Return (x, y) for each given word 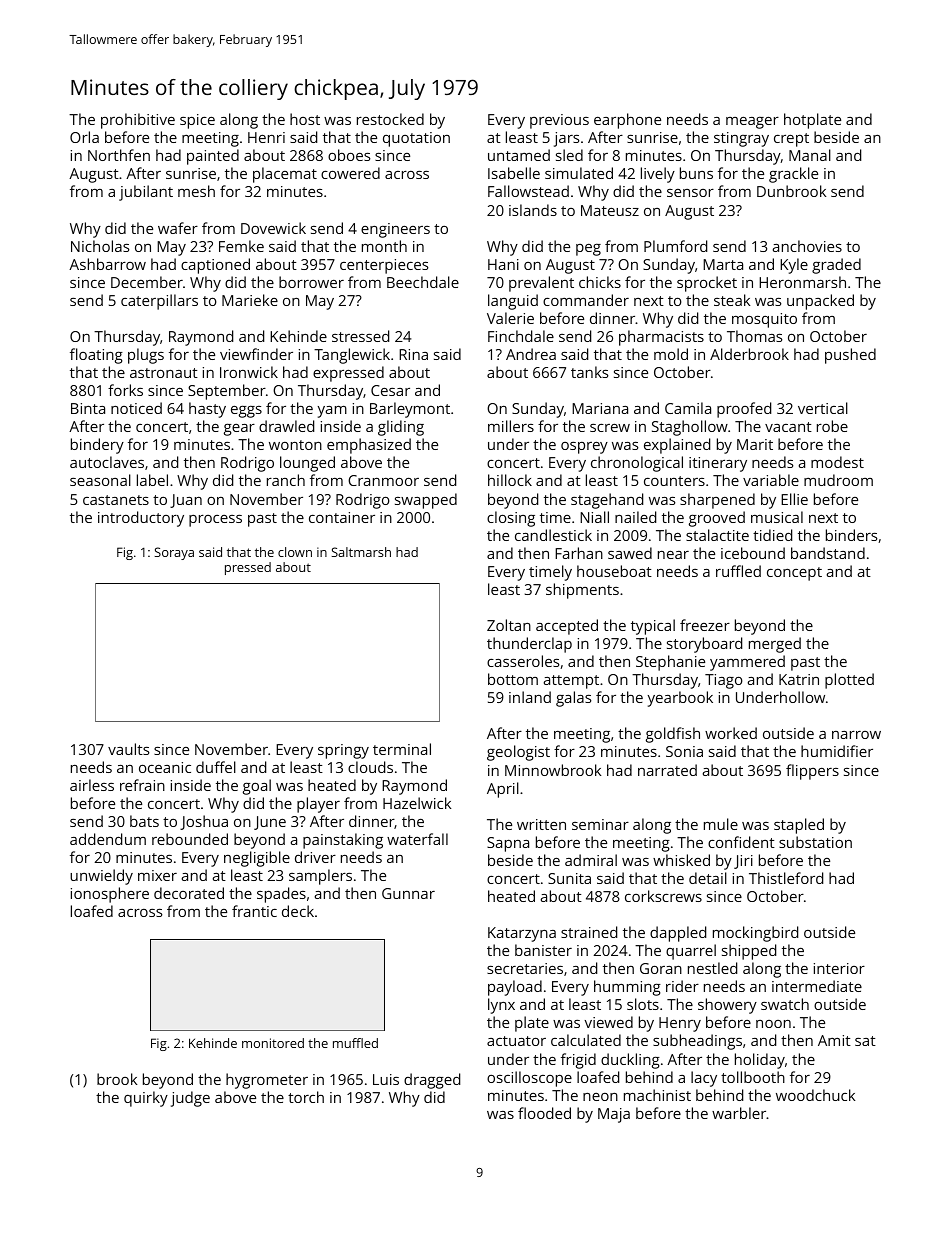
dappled (678, 934)
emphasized (369, 446)
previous (559, 121)
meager (752, 123)
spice (197, 121)
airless (92, 785)
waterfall (417, 839)
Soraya (174, 553)
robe (832, 426)
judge (190, 1099)
